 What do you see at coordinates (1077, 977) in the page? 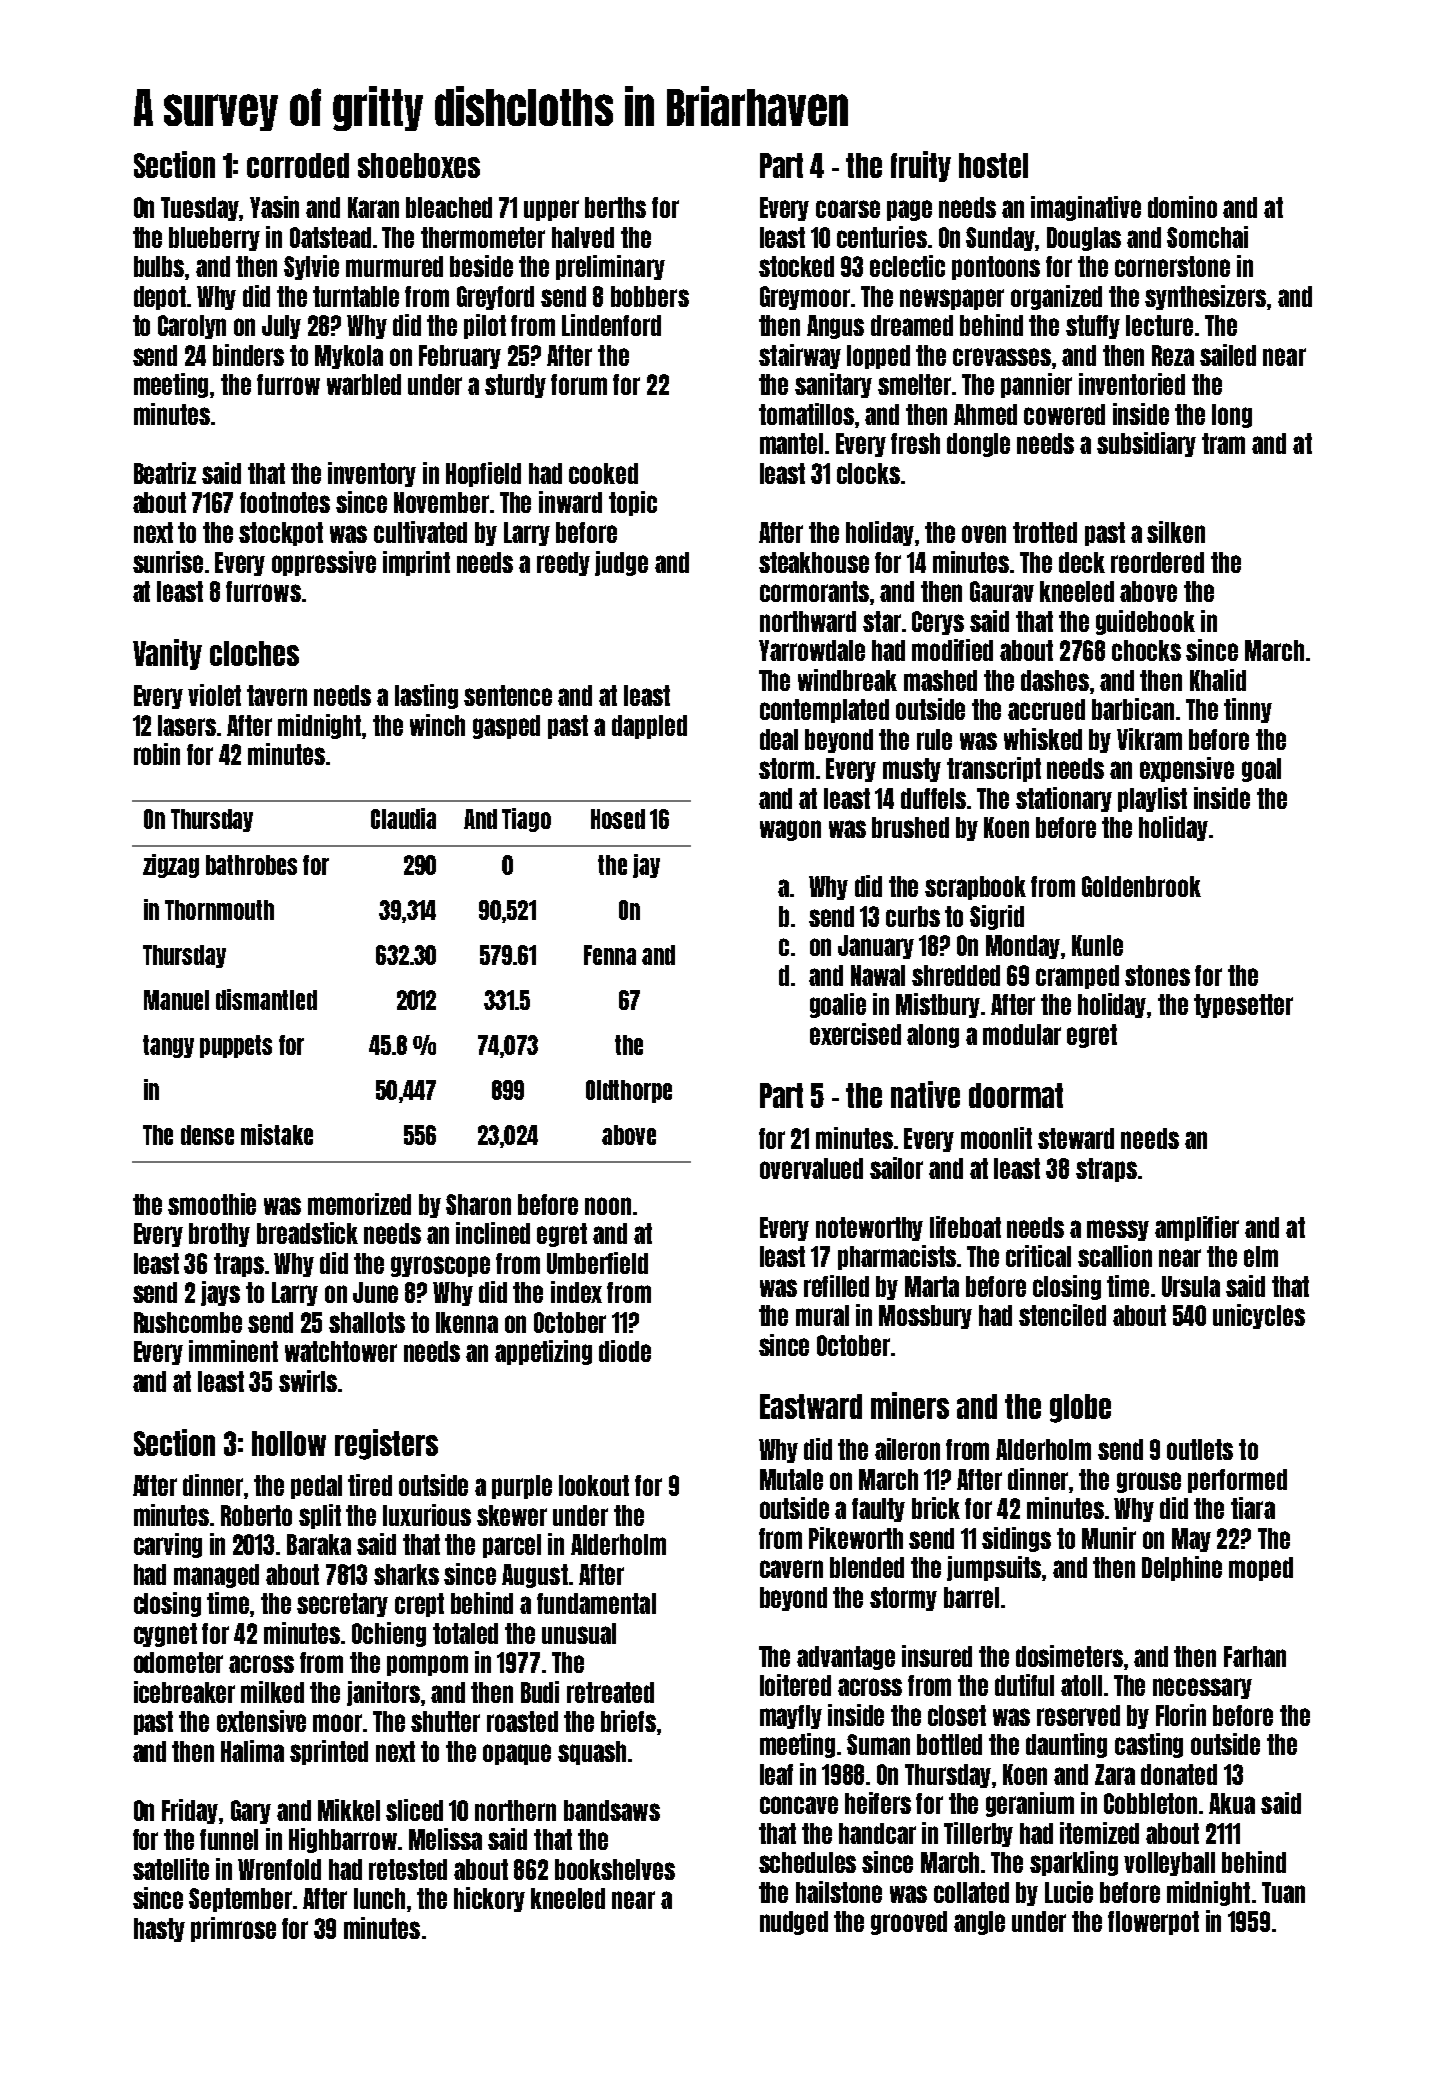
I see `cramped` at bounding box center [1077, 977].
